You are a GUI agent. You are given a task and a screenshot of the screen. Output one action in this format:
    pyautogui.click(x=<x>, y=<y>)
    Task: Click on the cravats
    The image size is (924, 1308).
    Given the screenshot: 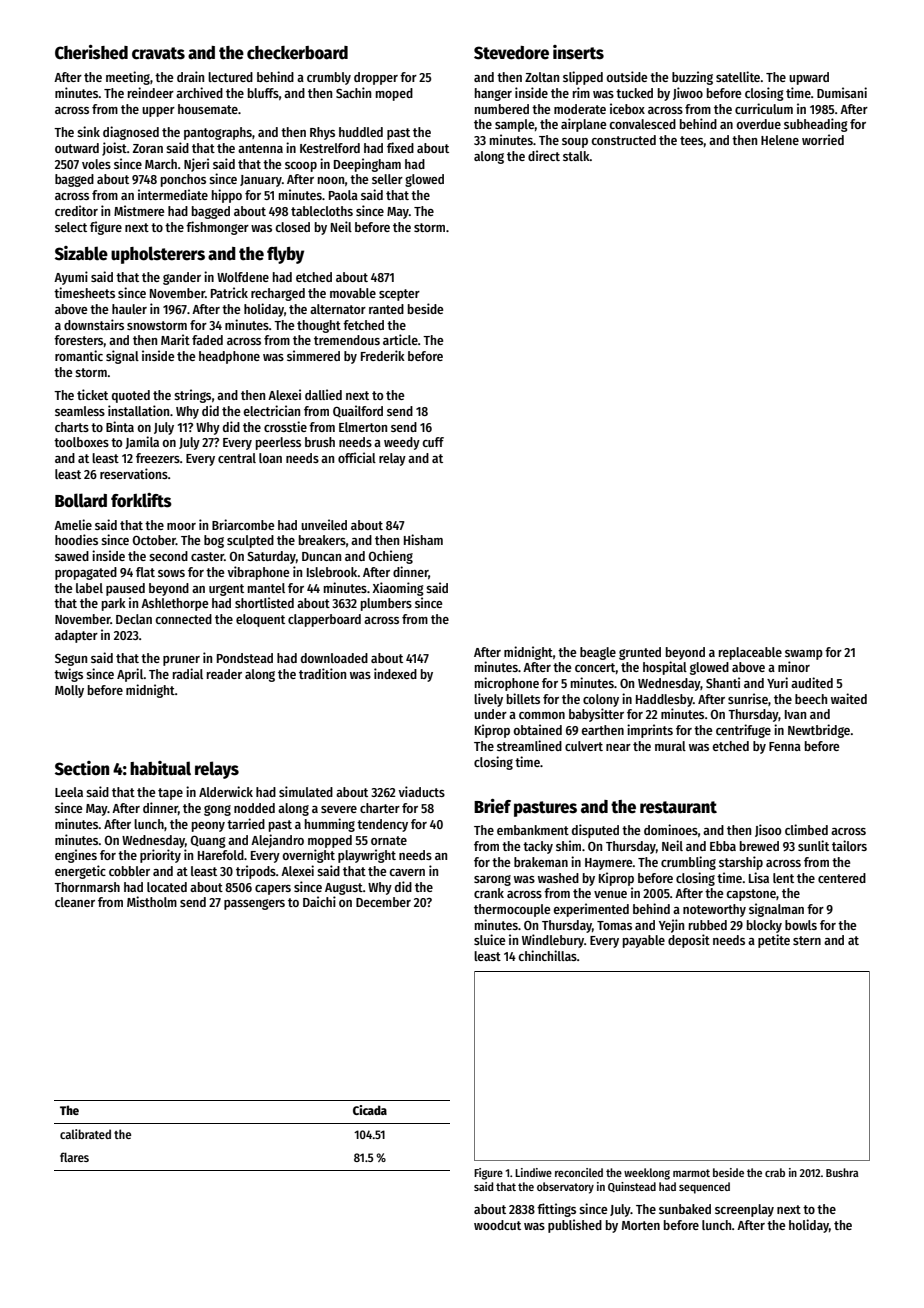 What is the action you would take?
    pyautogui.click(x=158, y=53)
